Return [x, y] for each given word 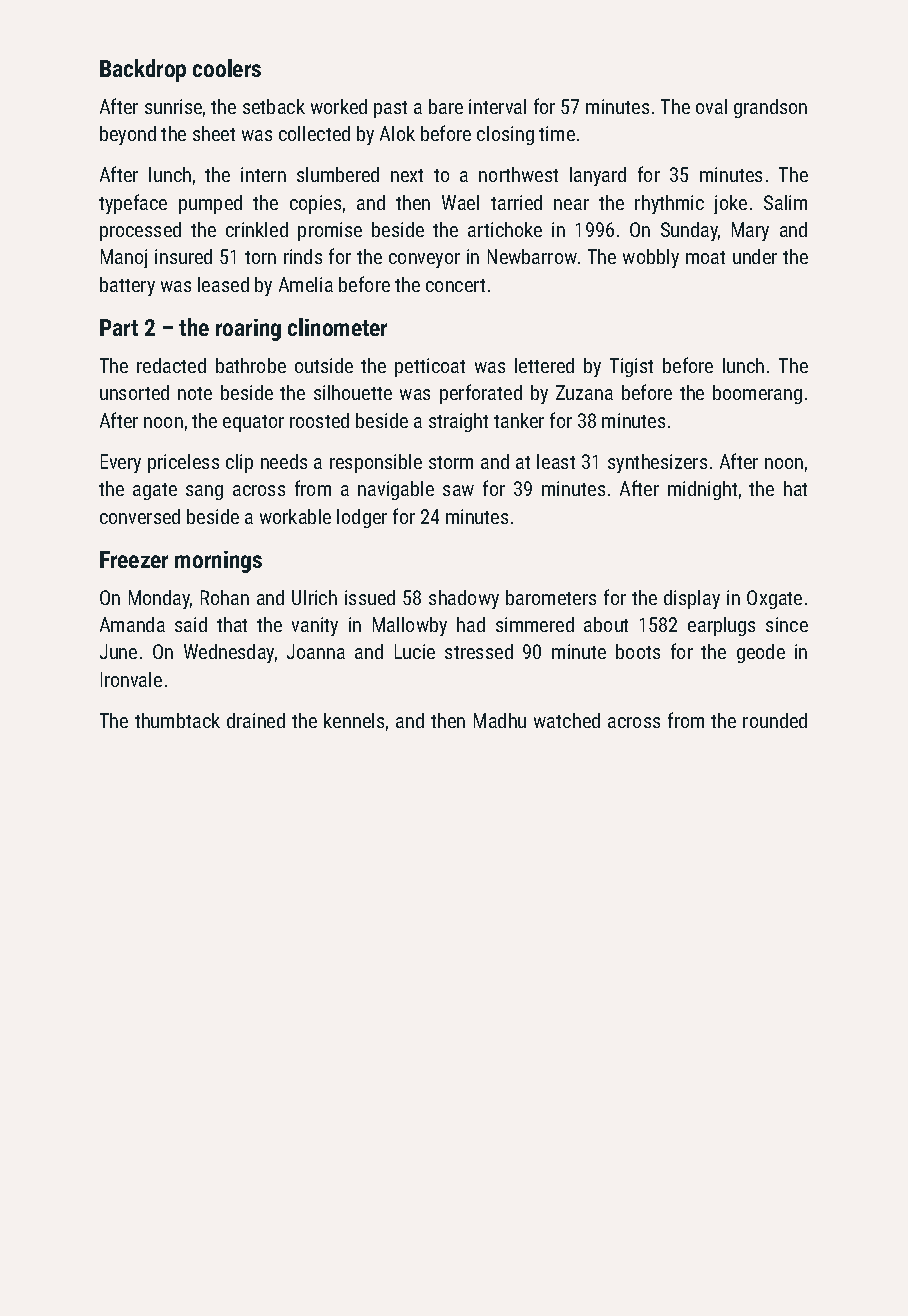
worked [339, 106]
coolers [227, 68]
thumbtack [177, 720]
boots [638, 651]
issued [370, 597]
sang [204, 492]
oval [711, 106]
